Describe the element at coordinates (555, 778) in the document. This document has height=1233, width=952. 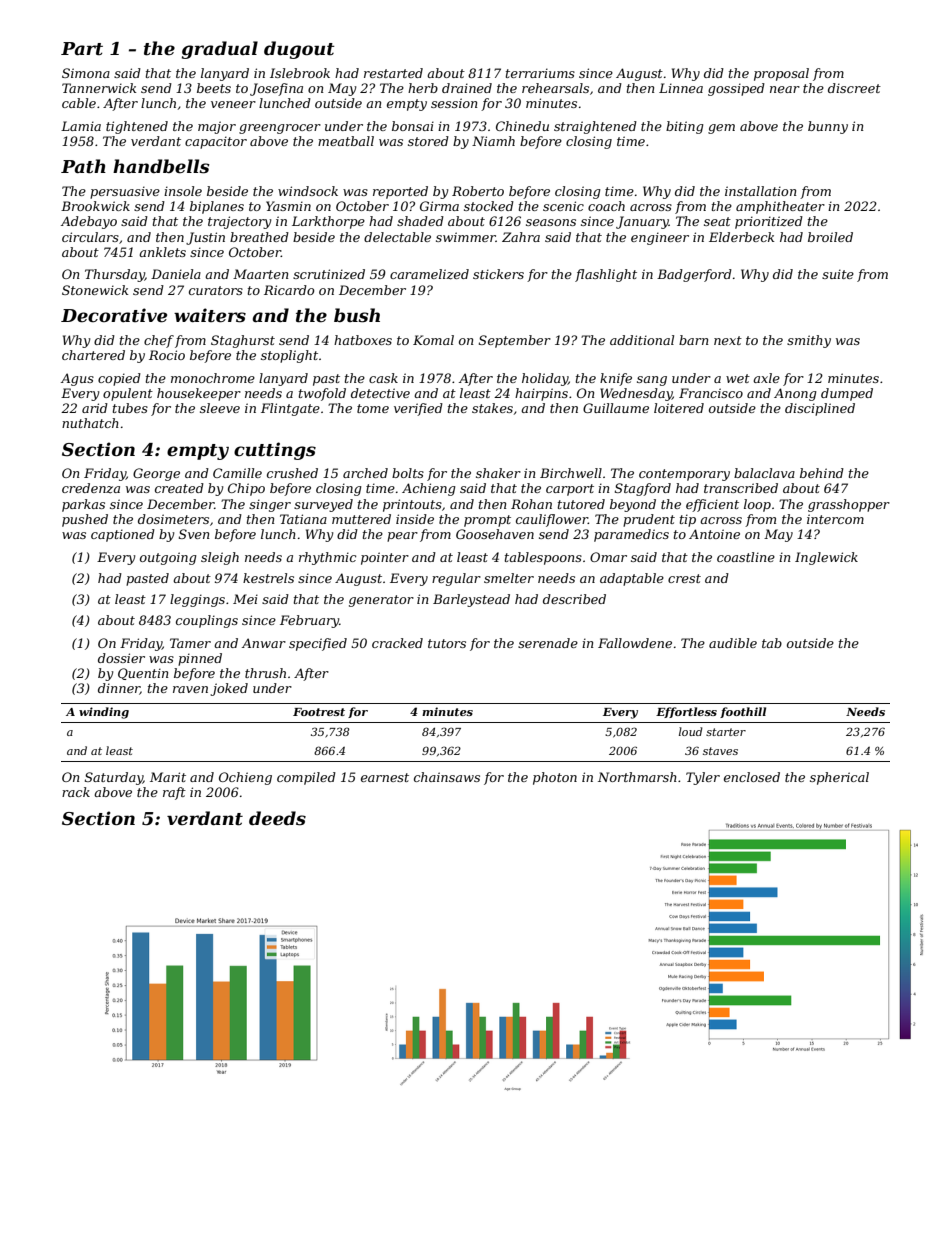
I see `photon` at that location.
